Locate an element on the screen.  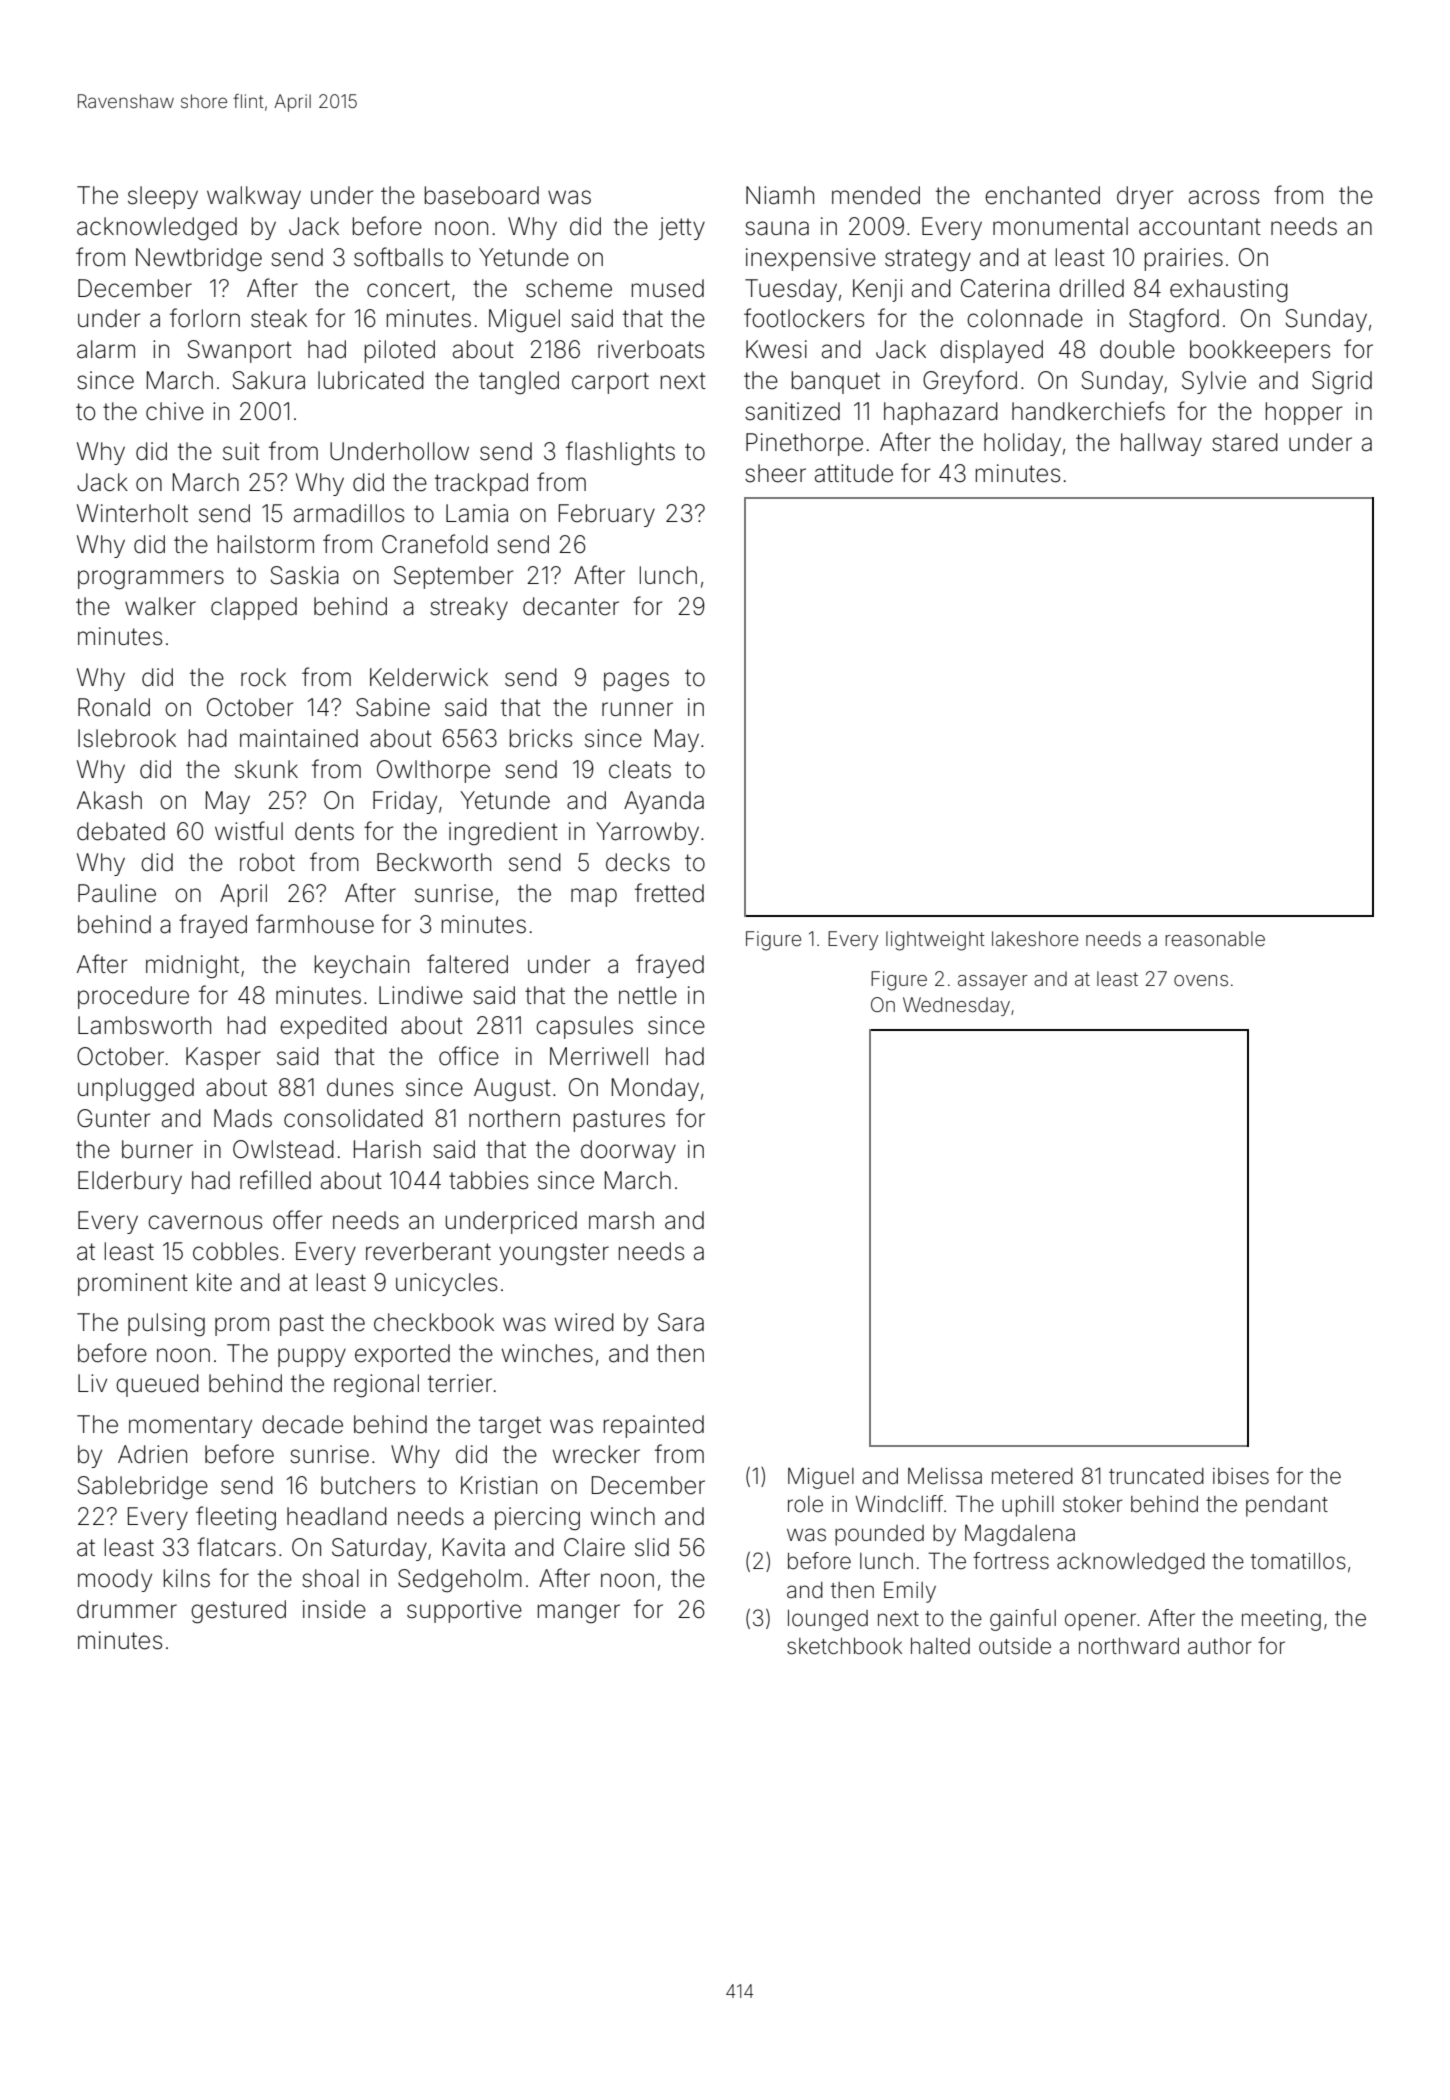
Beckworth is located at coordinates (434, 862).
